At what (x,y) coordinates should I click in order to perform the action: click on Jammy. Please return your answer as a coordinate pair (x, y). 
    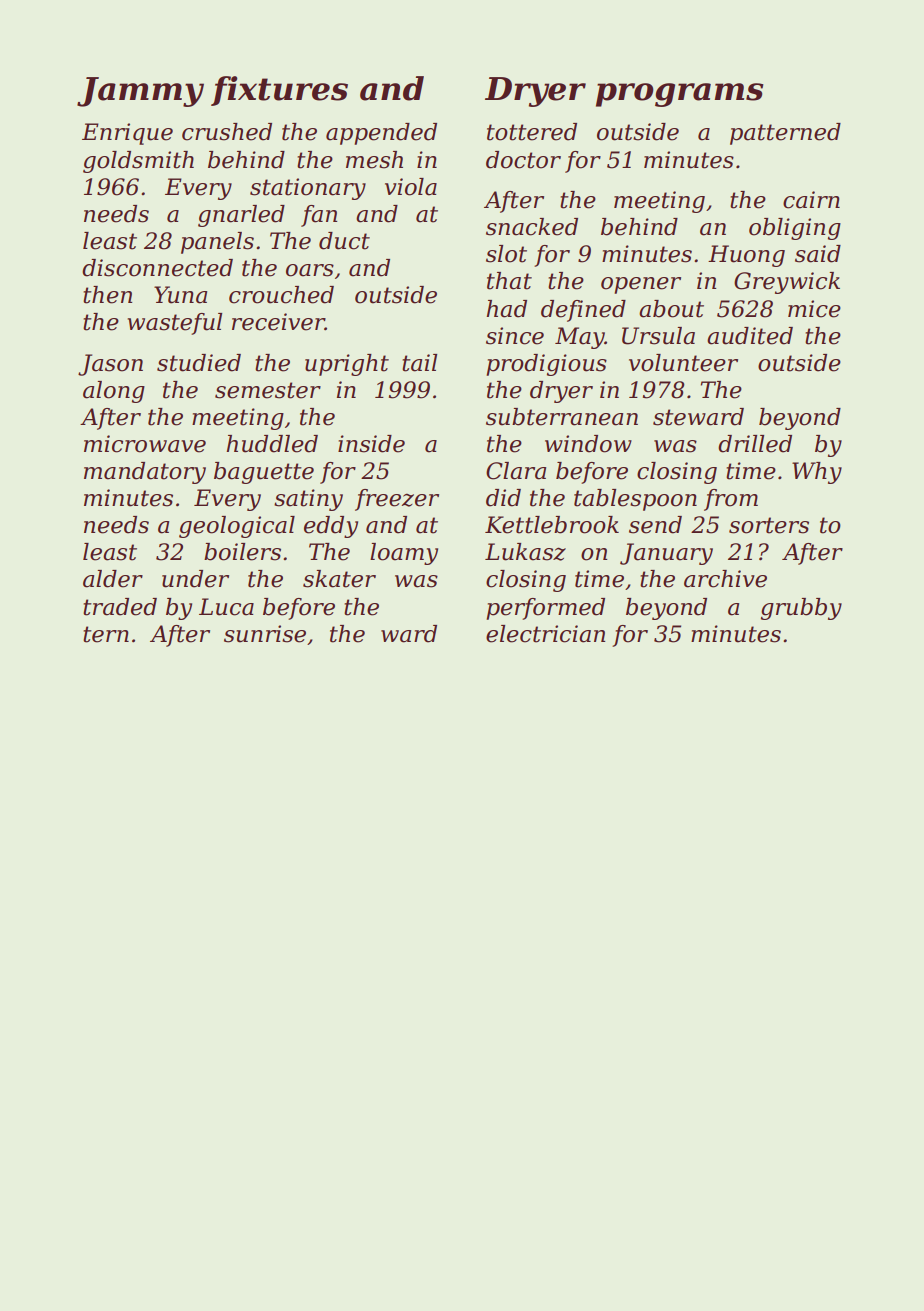
    Looking at the image, I should click on (140, 92).
